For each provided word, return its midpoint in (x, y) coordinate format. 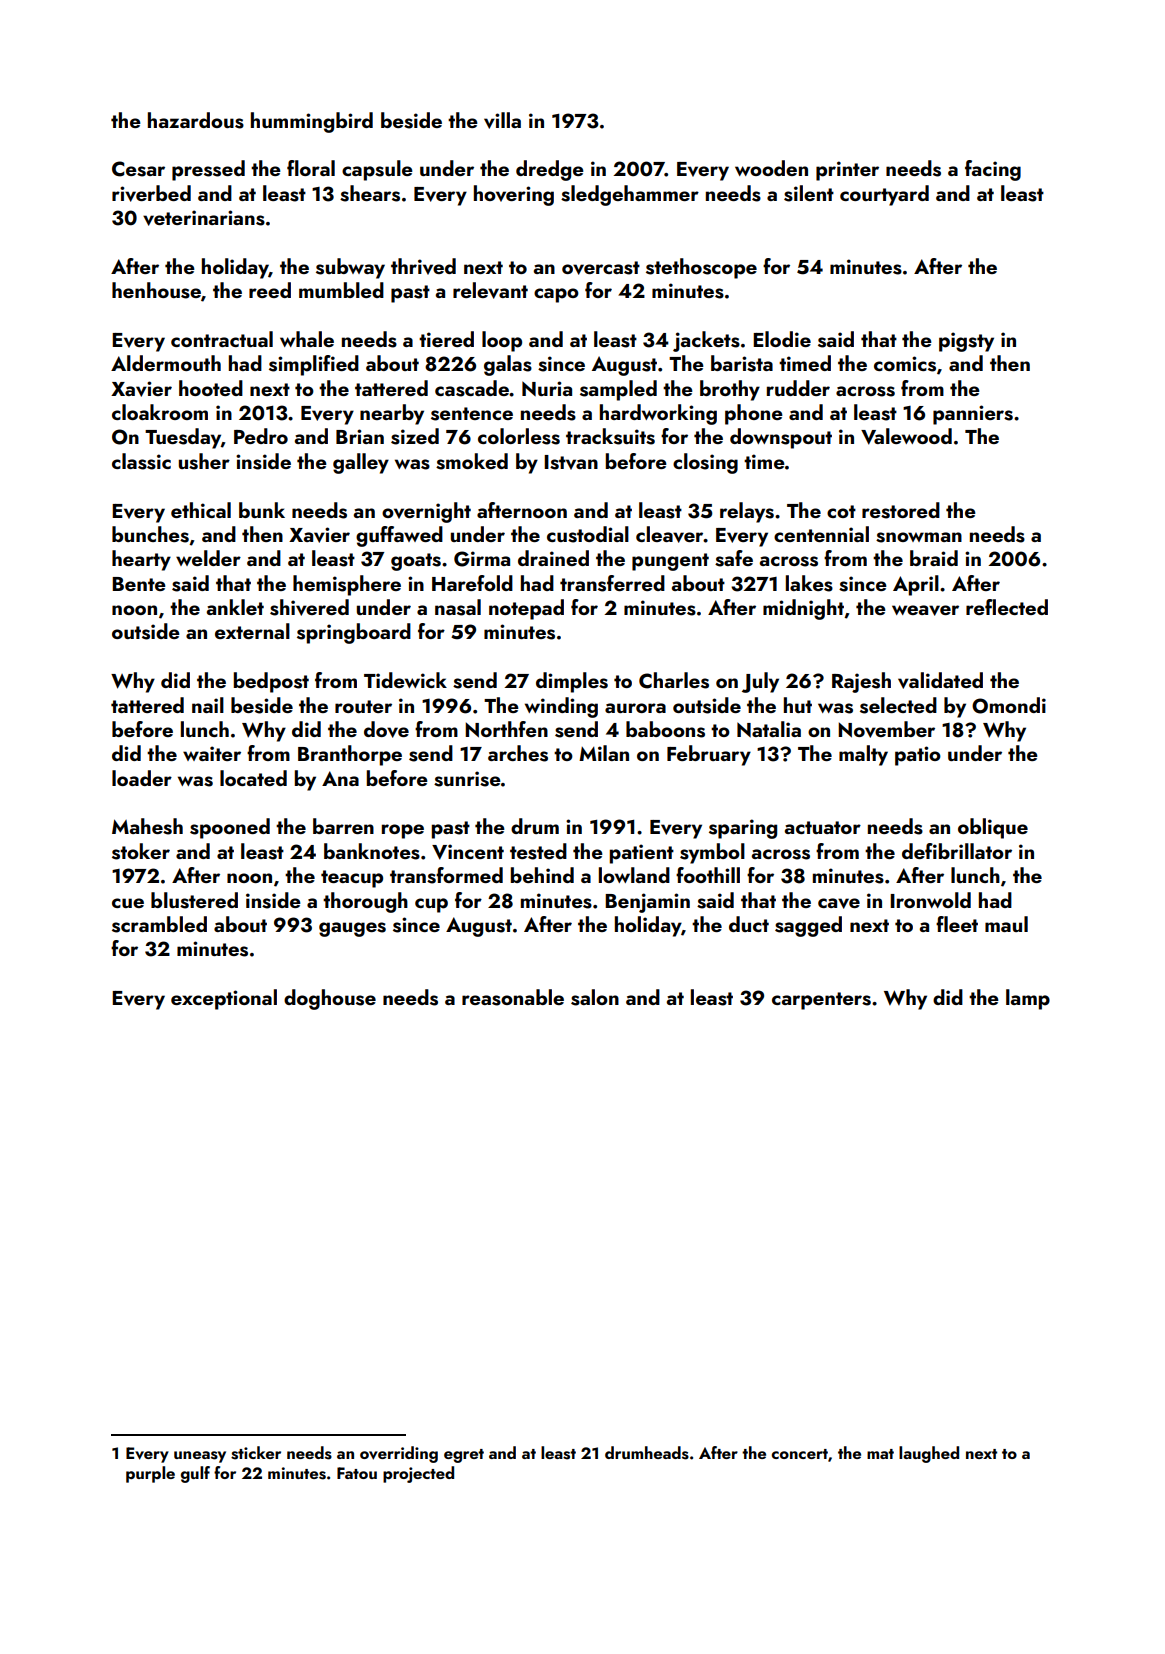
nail (208, 705)
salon (595, 997)
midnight (803, 609)
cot (841, 511)
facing (993, 170)
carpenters (821, 1001)
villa (502, 120)
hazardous (196, 120)
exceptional (224, 999)
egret (464, 1456)
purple (150, 1474)
